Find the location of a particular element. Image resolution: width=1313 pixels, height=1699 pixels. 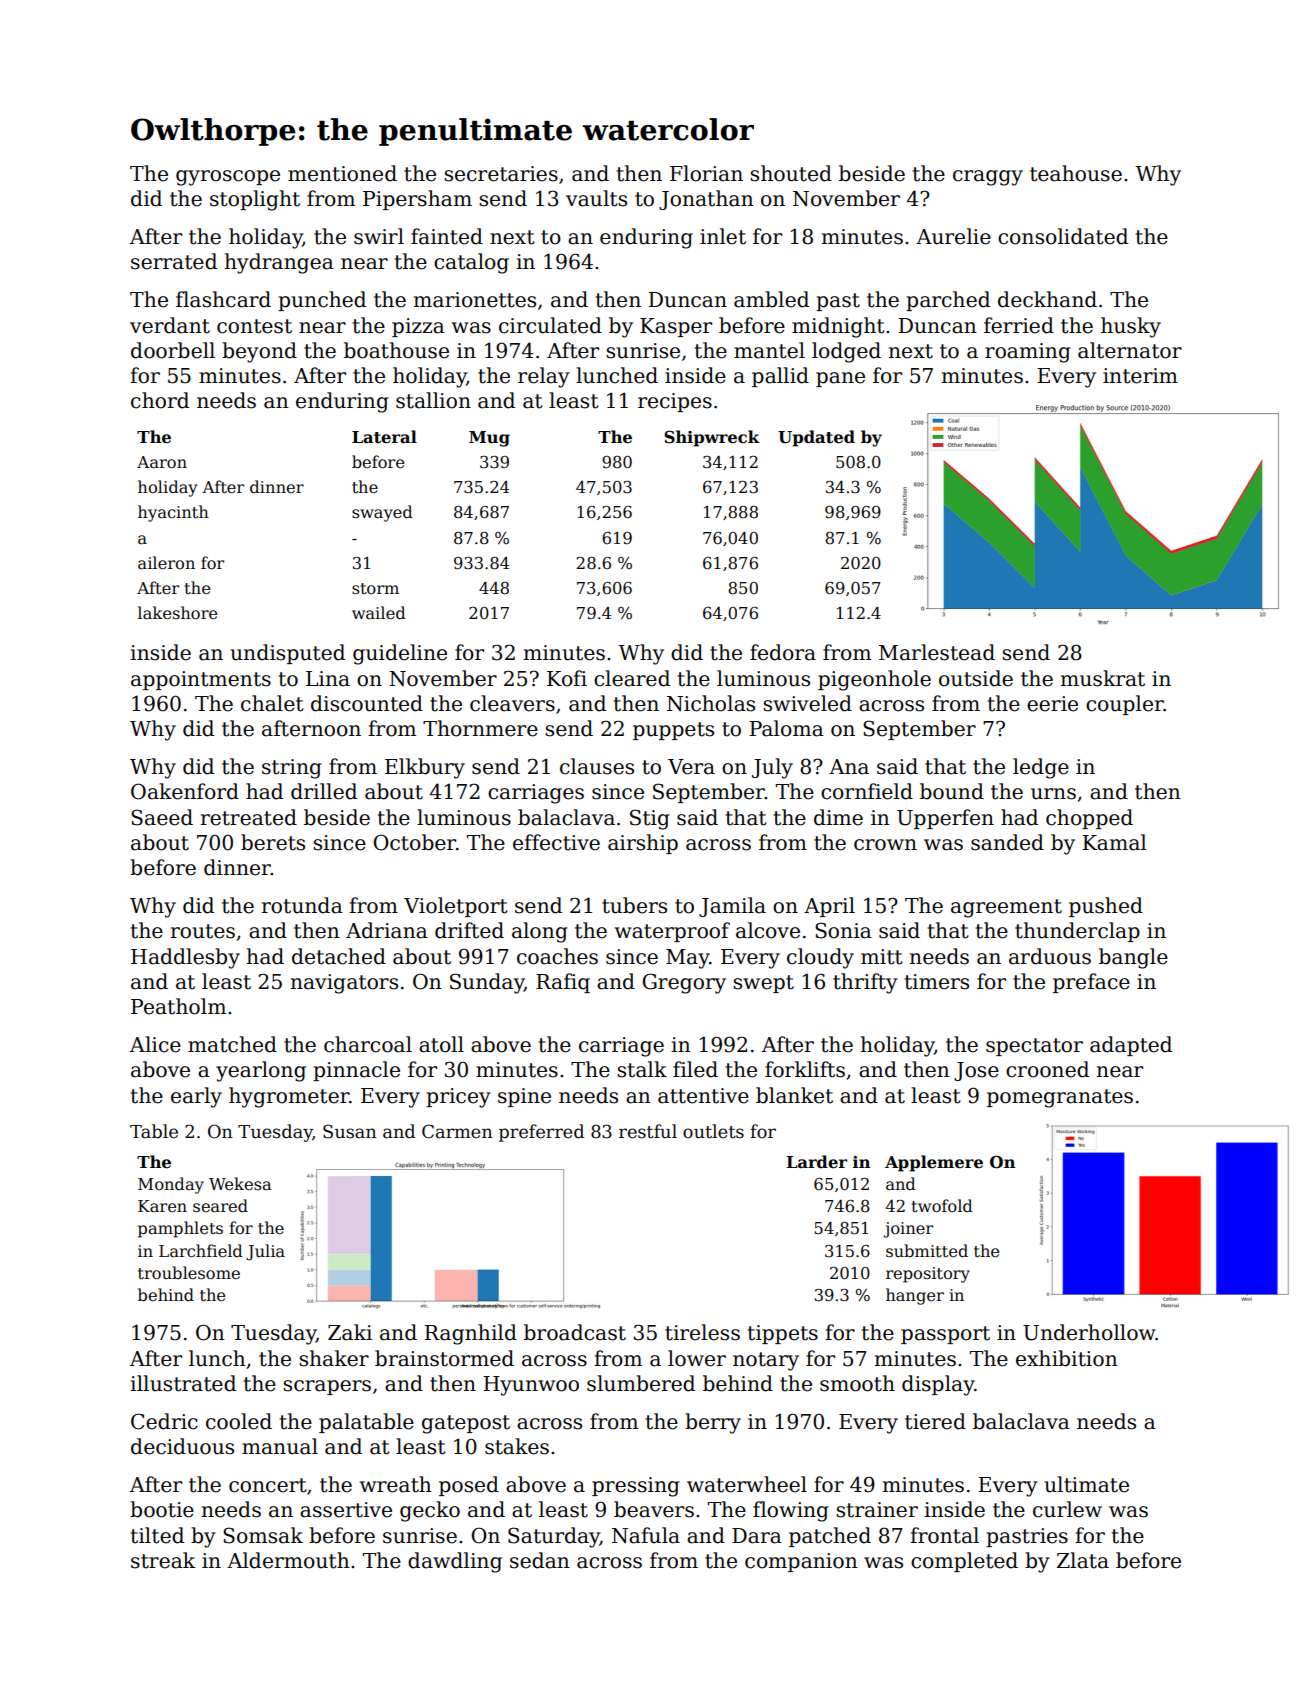

Marlestead is located at coordinates (937, 652).
